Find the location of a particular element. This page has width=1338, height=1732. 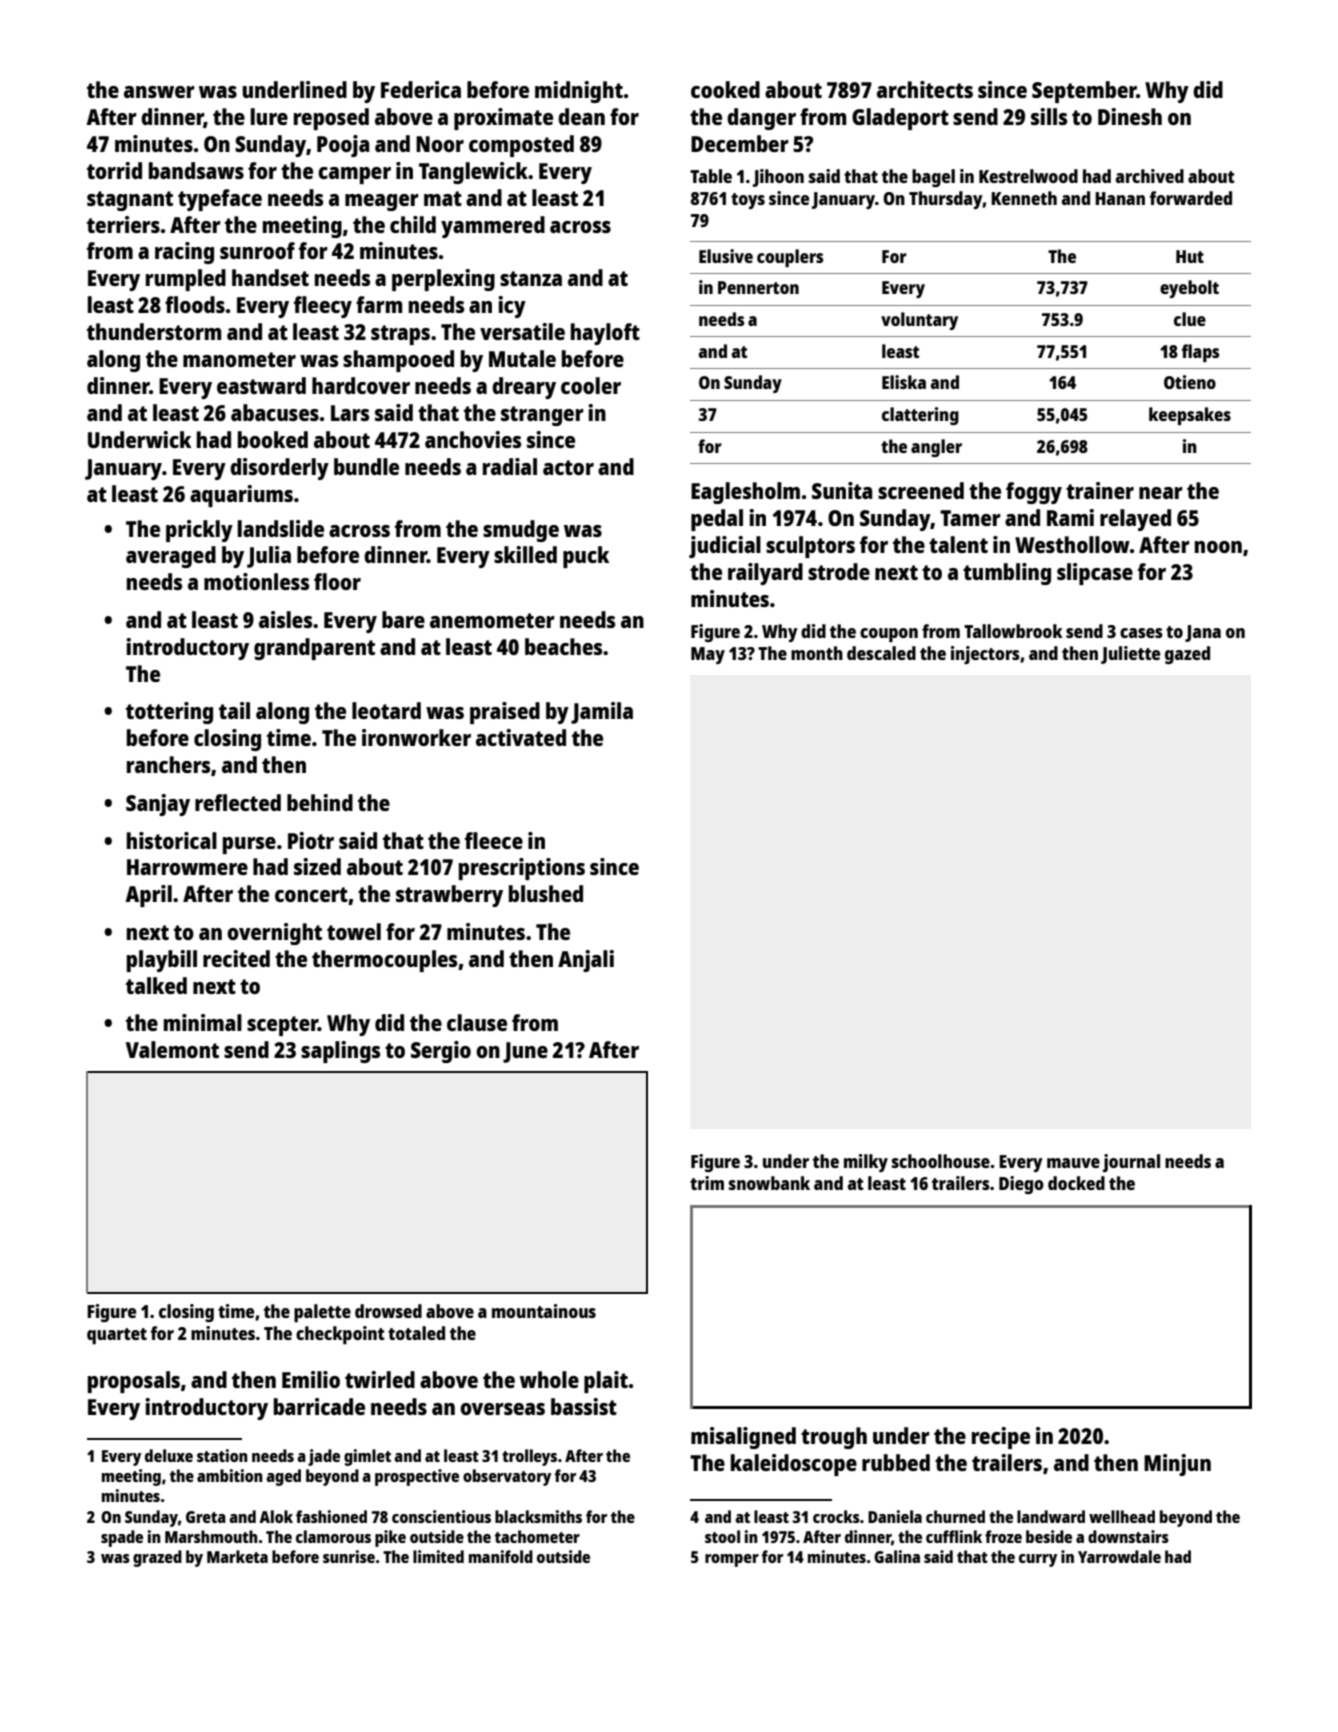

spade is located at coordinates (122, 1538).
